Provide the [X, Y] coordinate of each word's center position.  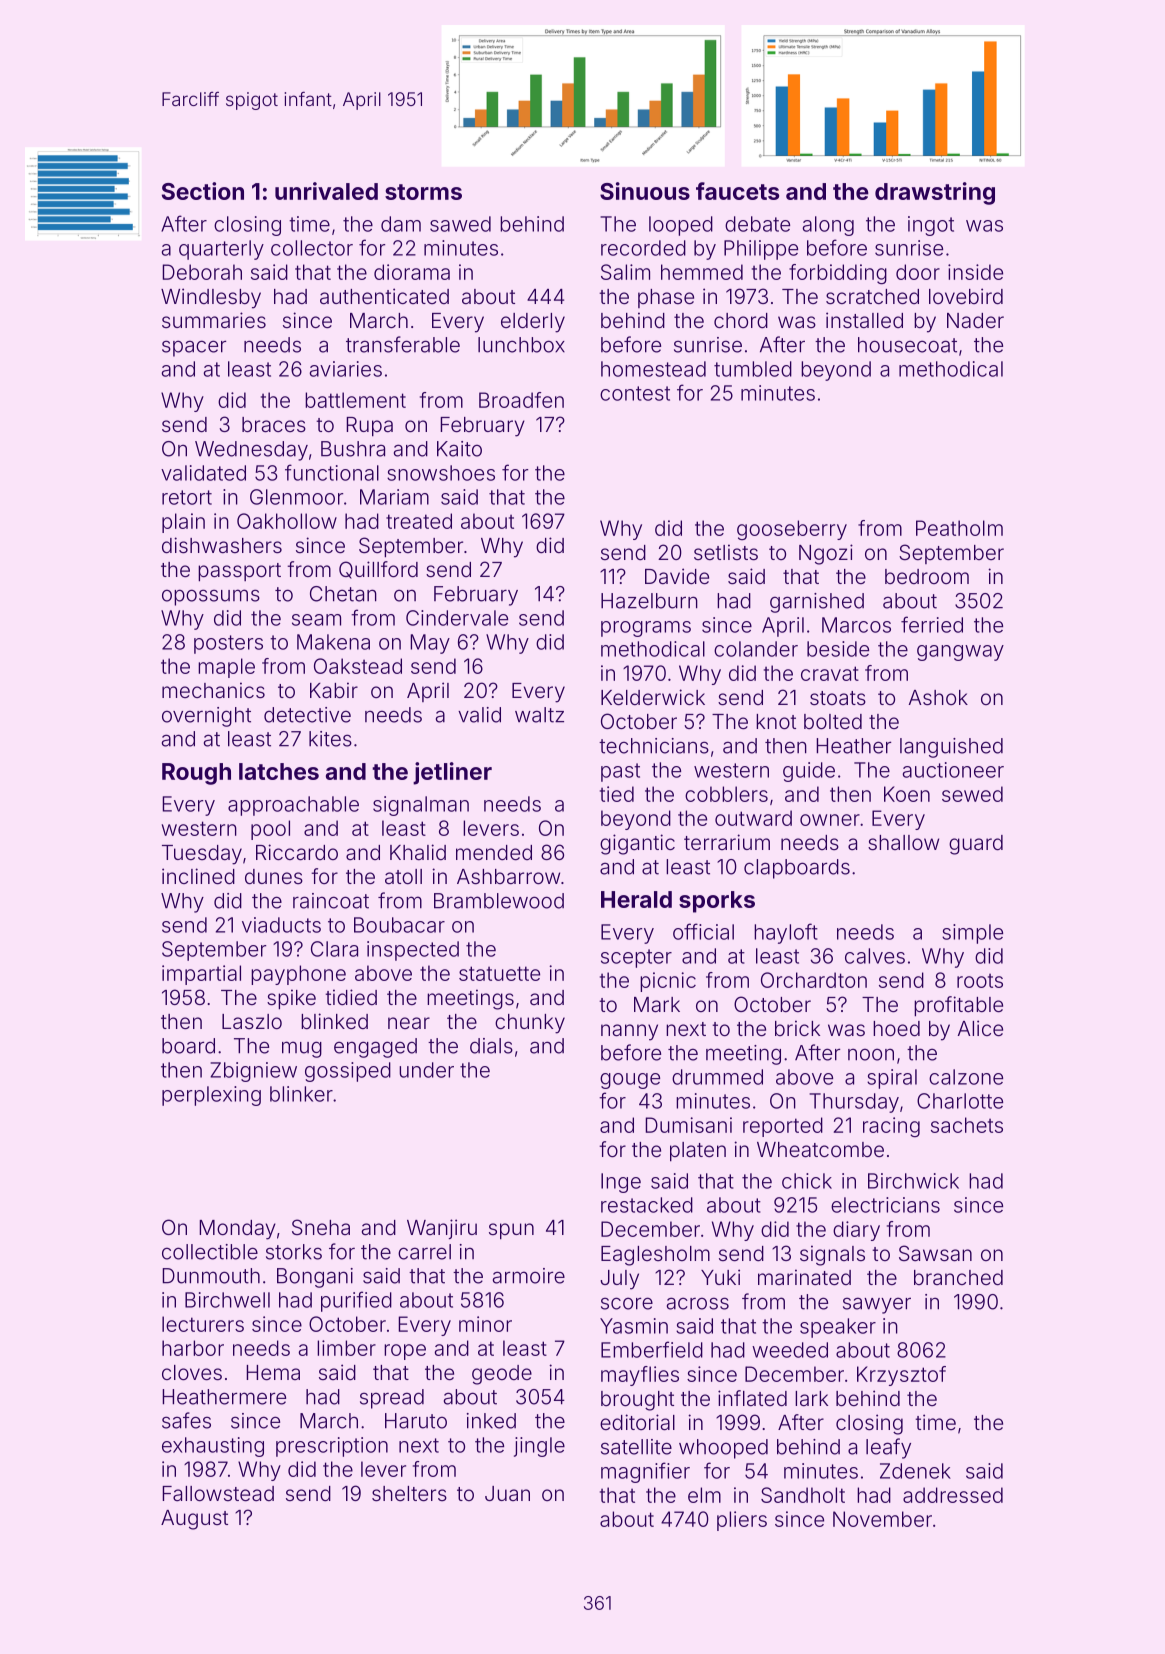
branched [958, 1277]
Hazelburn [649, 601]
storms [423, 192]
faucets [737, 191]
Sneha [321, 1227]
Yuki [720, 1277]
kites [330, 739]
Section [203, 191]
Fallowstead [218, 1493]
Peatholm [959, 528]
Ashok [938, 697]
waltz [539, 715]
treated [419, 521]
